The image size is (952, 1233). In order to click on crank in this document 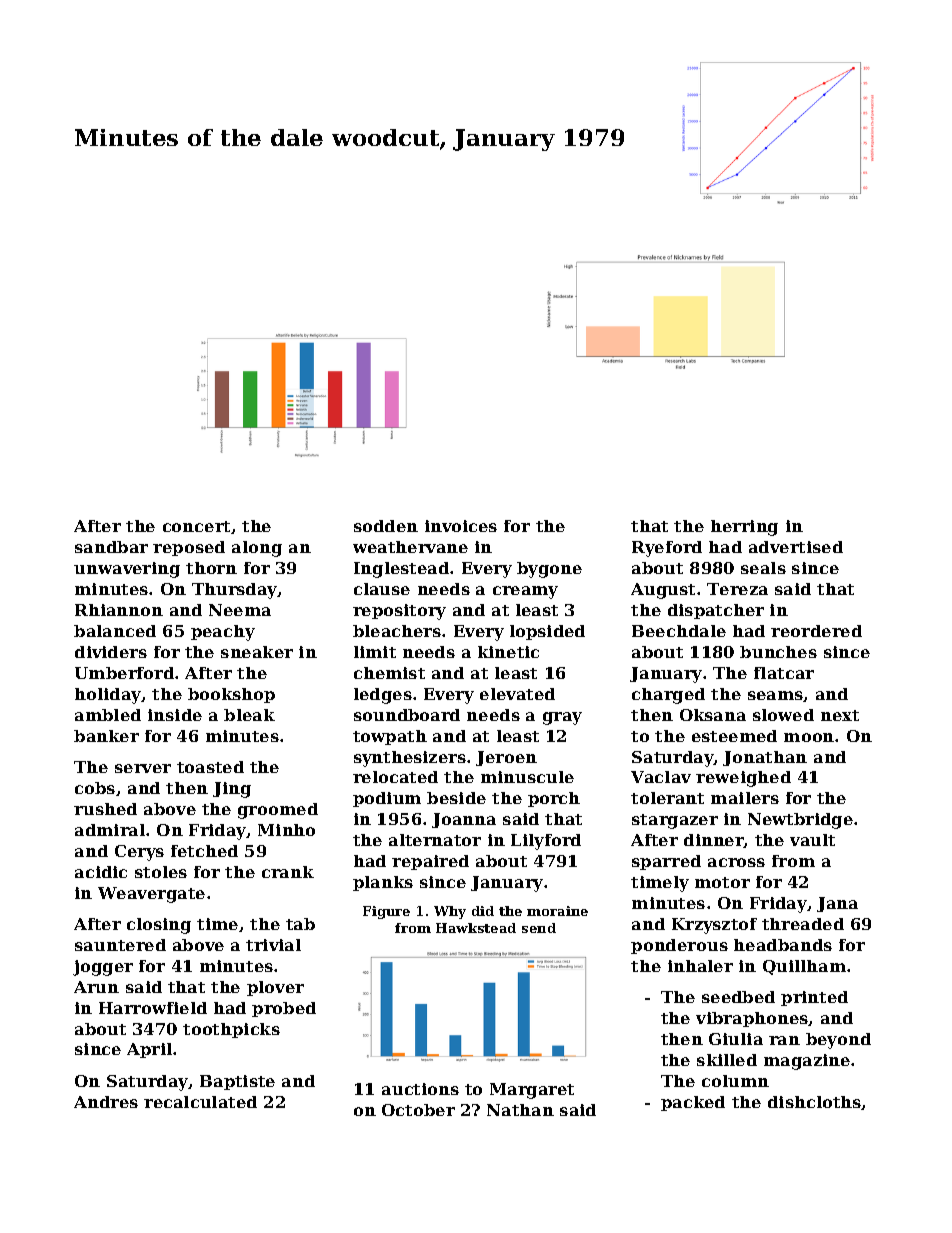, I will do `click(288, 872)`.
